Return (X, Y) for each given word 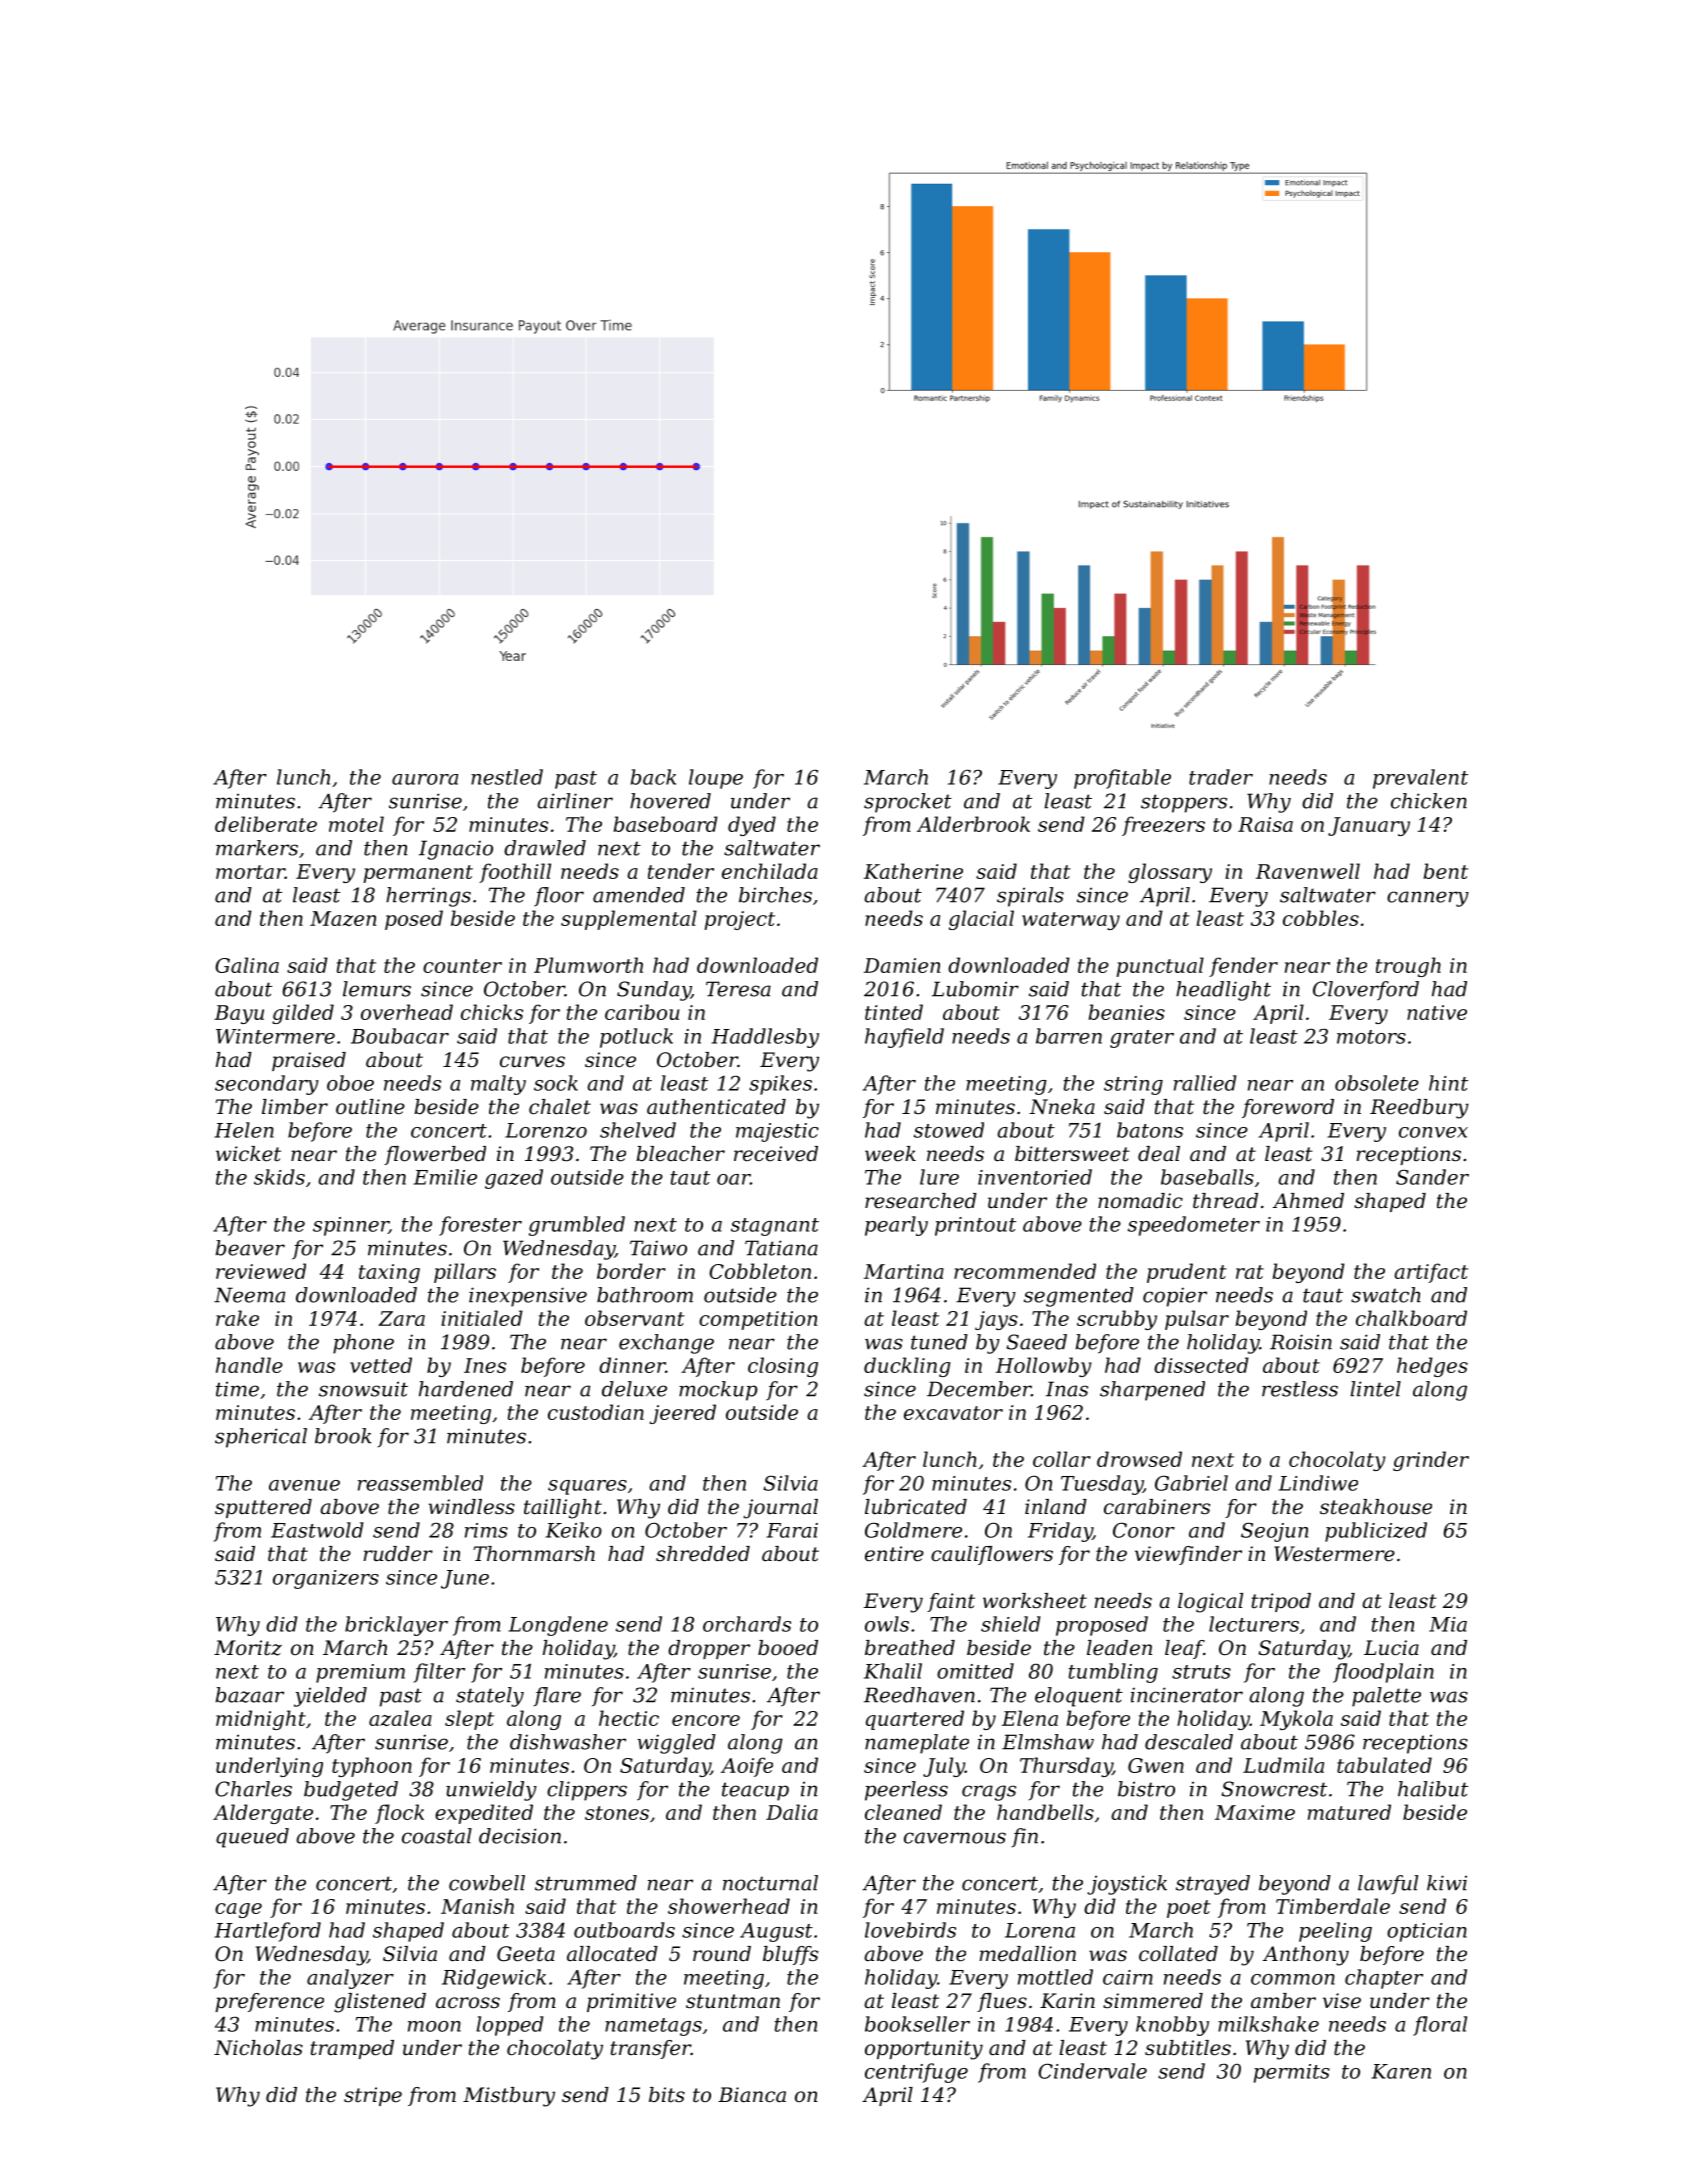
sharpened (1152, 1391)
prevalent (1420, 779)
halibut (1433, 1789)
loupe (716, 779)
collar (1062, 1459)
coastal (437, 1836)
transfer (651, 2049)
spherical (261, 1438)
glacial (981, 920)
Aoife (747, 1767)
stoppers (1184, 803)
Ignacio (456, 850)
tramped (352, 2049)
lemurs (377, 989)
